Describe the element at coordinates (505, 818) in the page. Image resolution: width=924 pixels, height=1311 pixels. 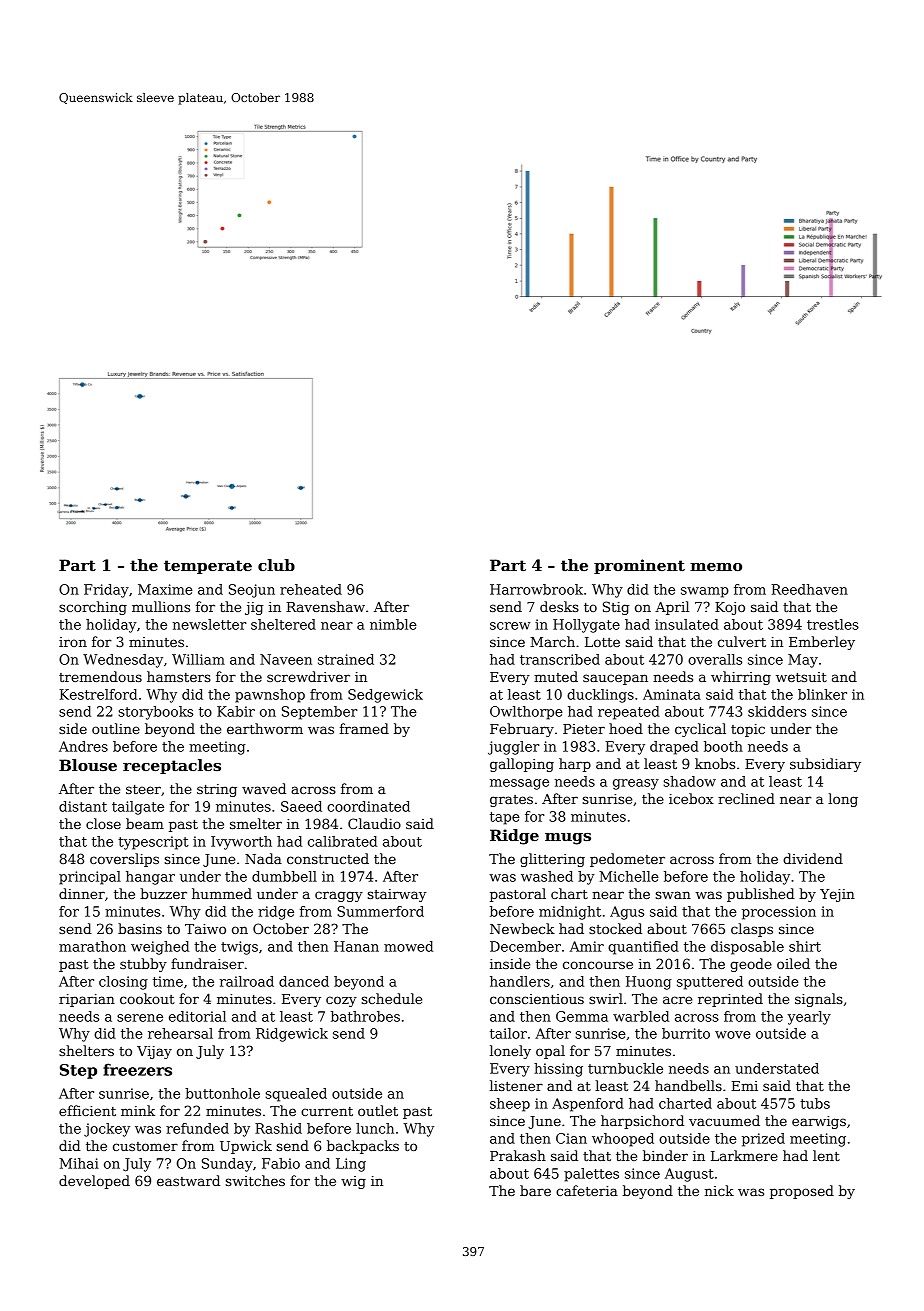
I see `tape` at that location.
